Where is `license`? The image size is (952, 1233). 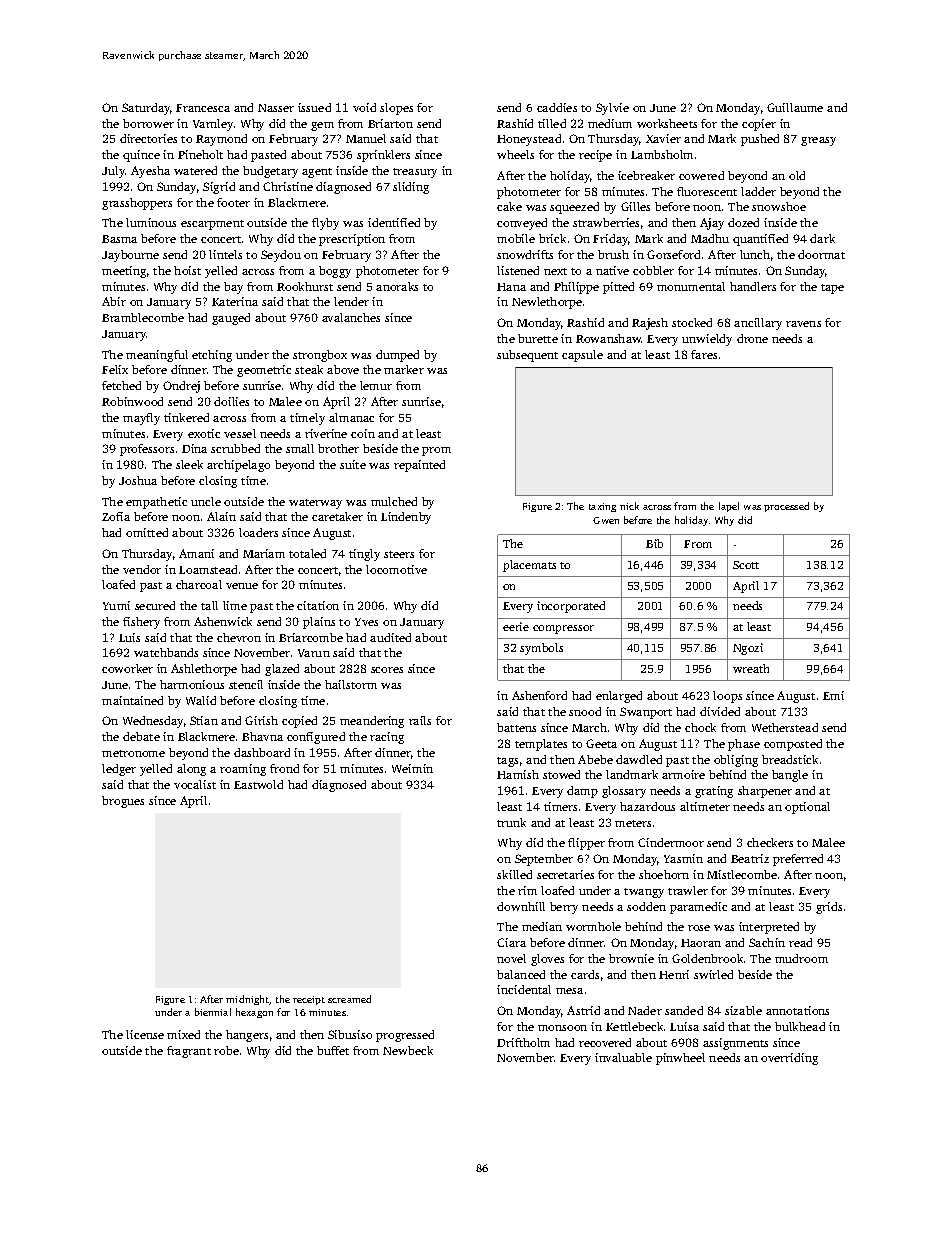
license is located at coordinates (145, 1034).
